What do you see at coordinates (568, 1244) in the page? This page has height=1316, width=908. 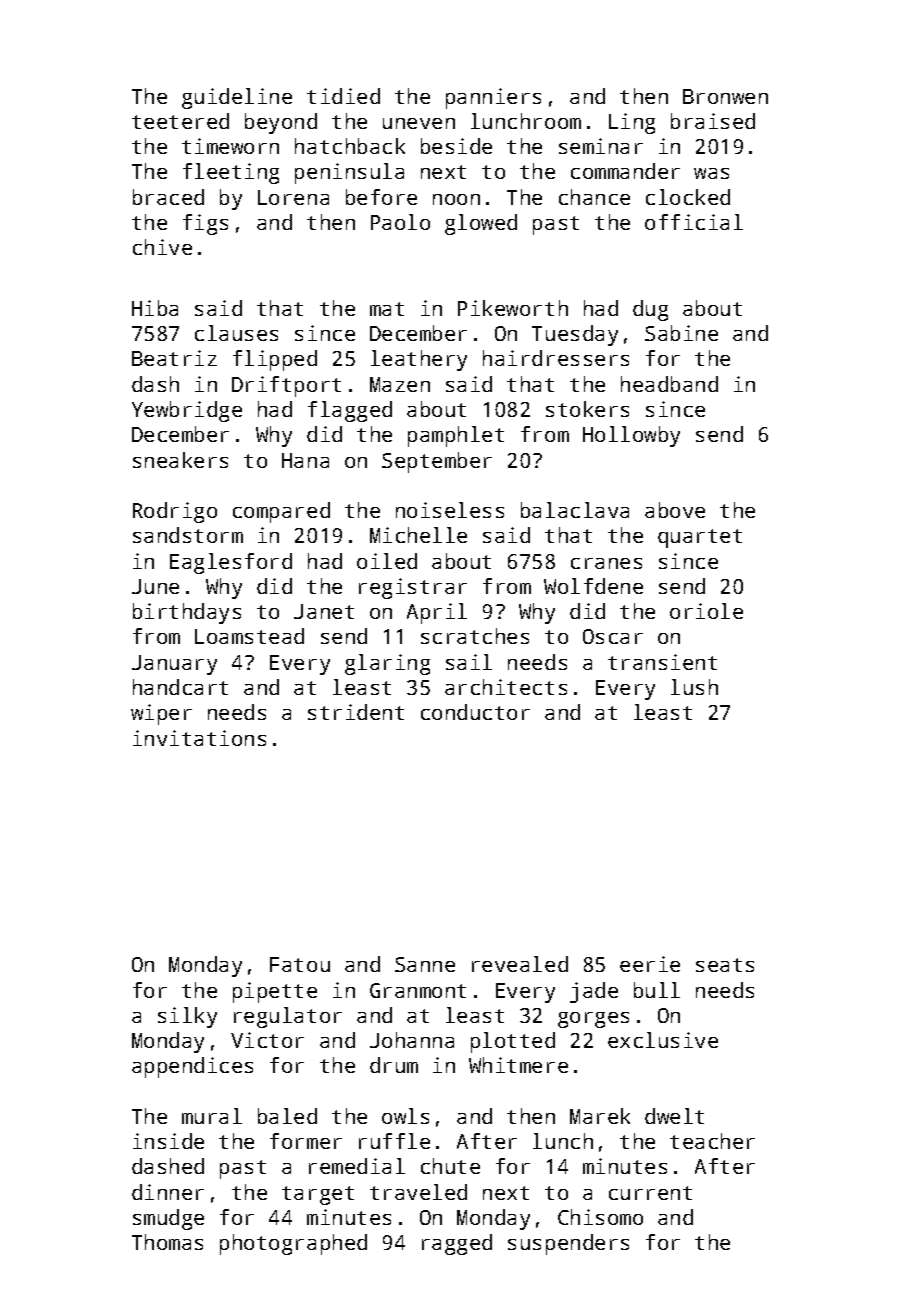 I see `suspenders` at bounding box center [568, 1244].
